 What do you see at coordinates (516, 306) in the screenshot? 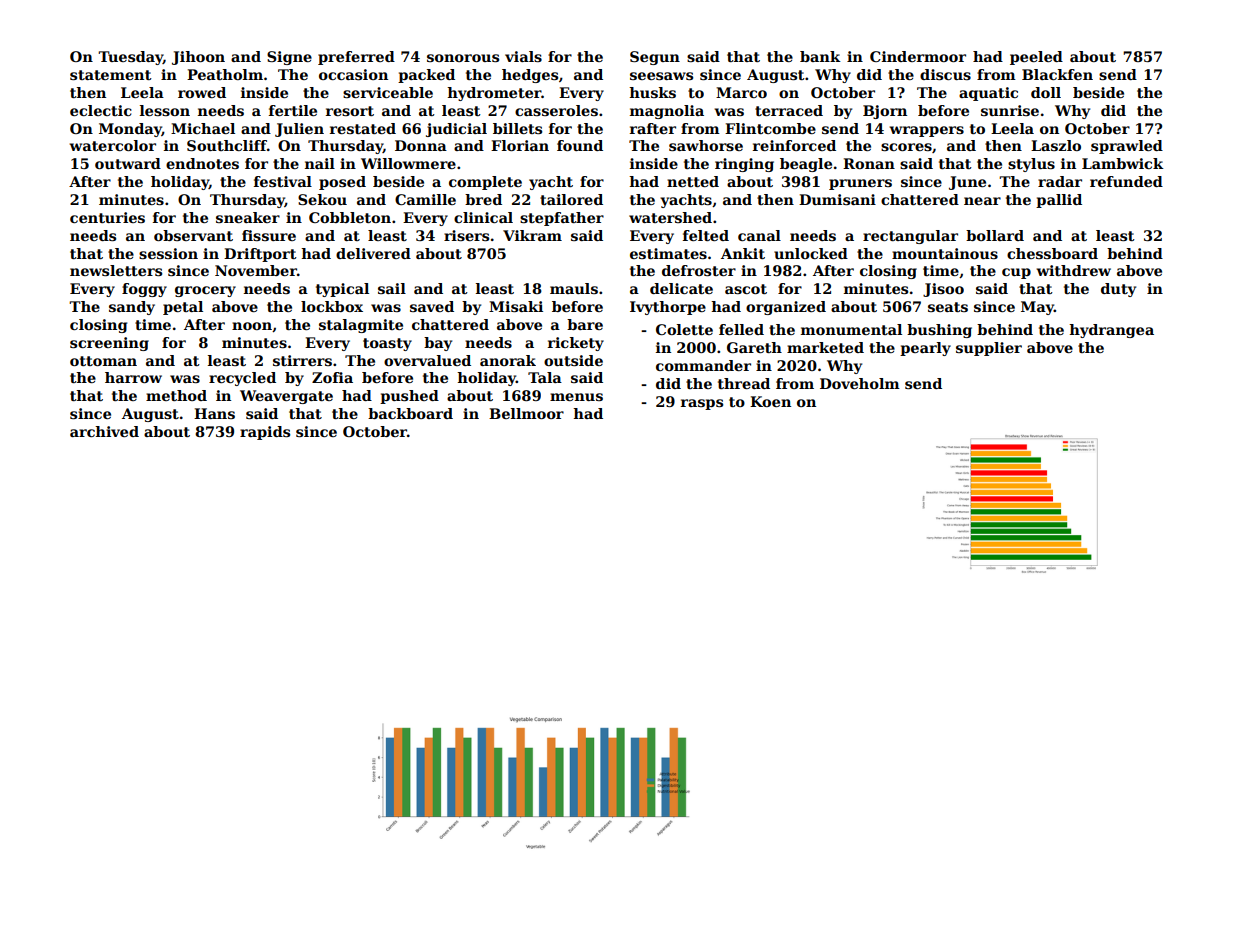
I see `Misaki` at bounding box center [516, 306].
